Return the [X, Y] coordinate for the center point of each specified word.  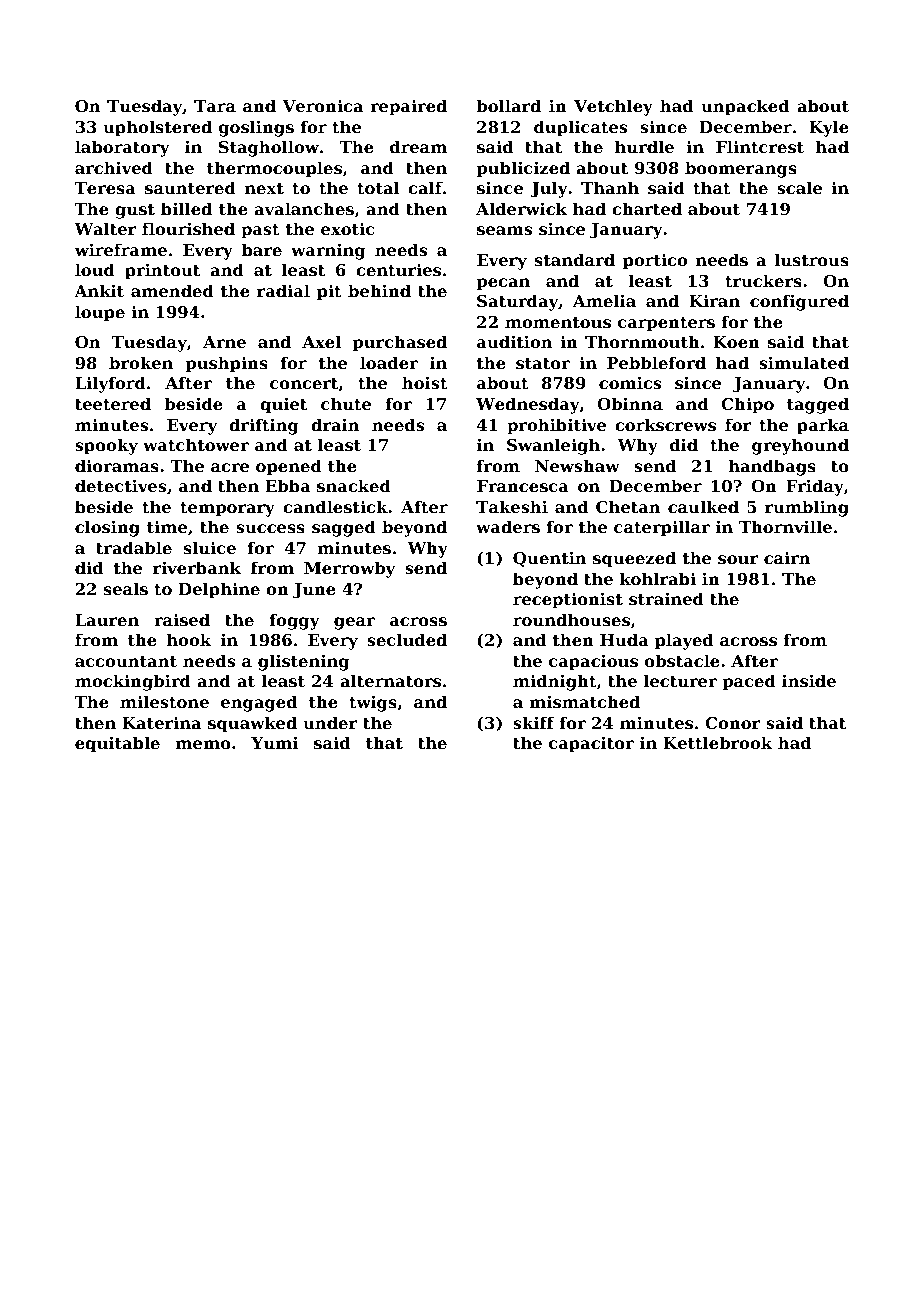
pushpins [227, 364]
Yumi [274, 742]
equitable [117, 744]
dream [418, 146]
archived [114, 167]
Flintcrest [760, 146]
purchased [400, 343]
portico [655, 261]
